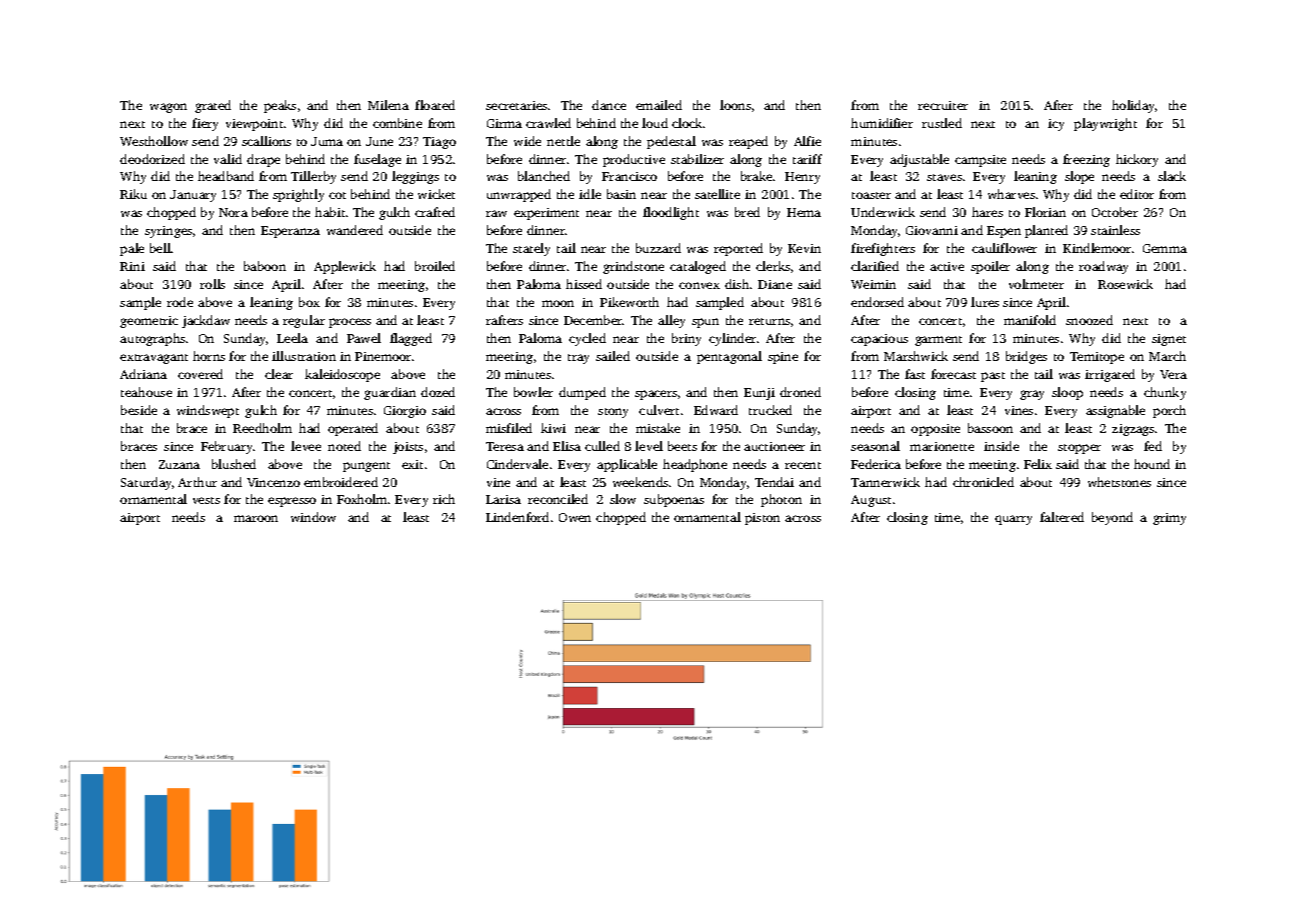  I want to click on slow, so click(623, 499).
